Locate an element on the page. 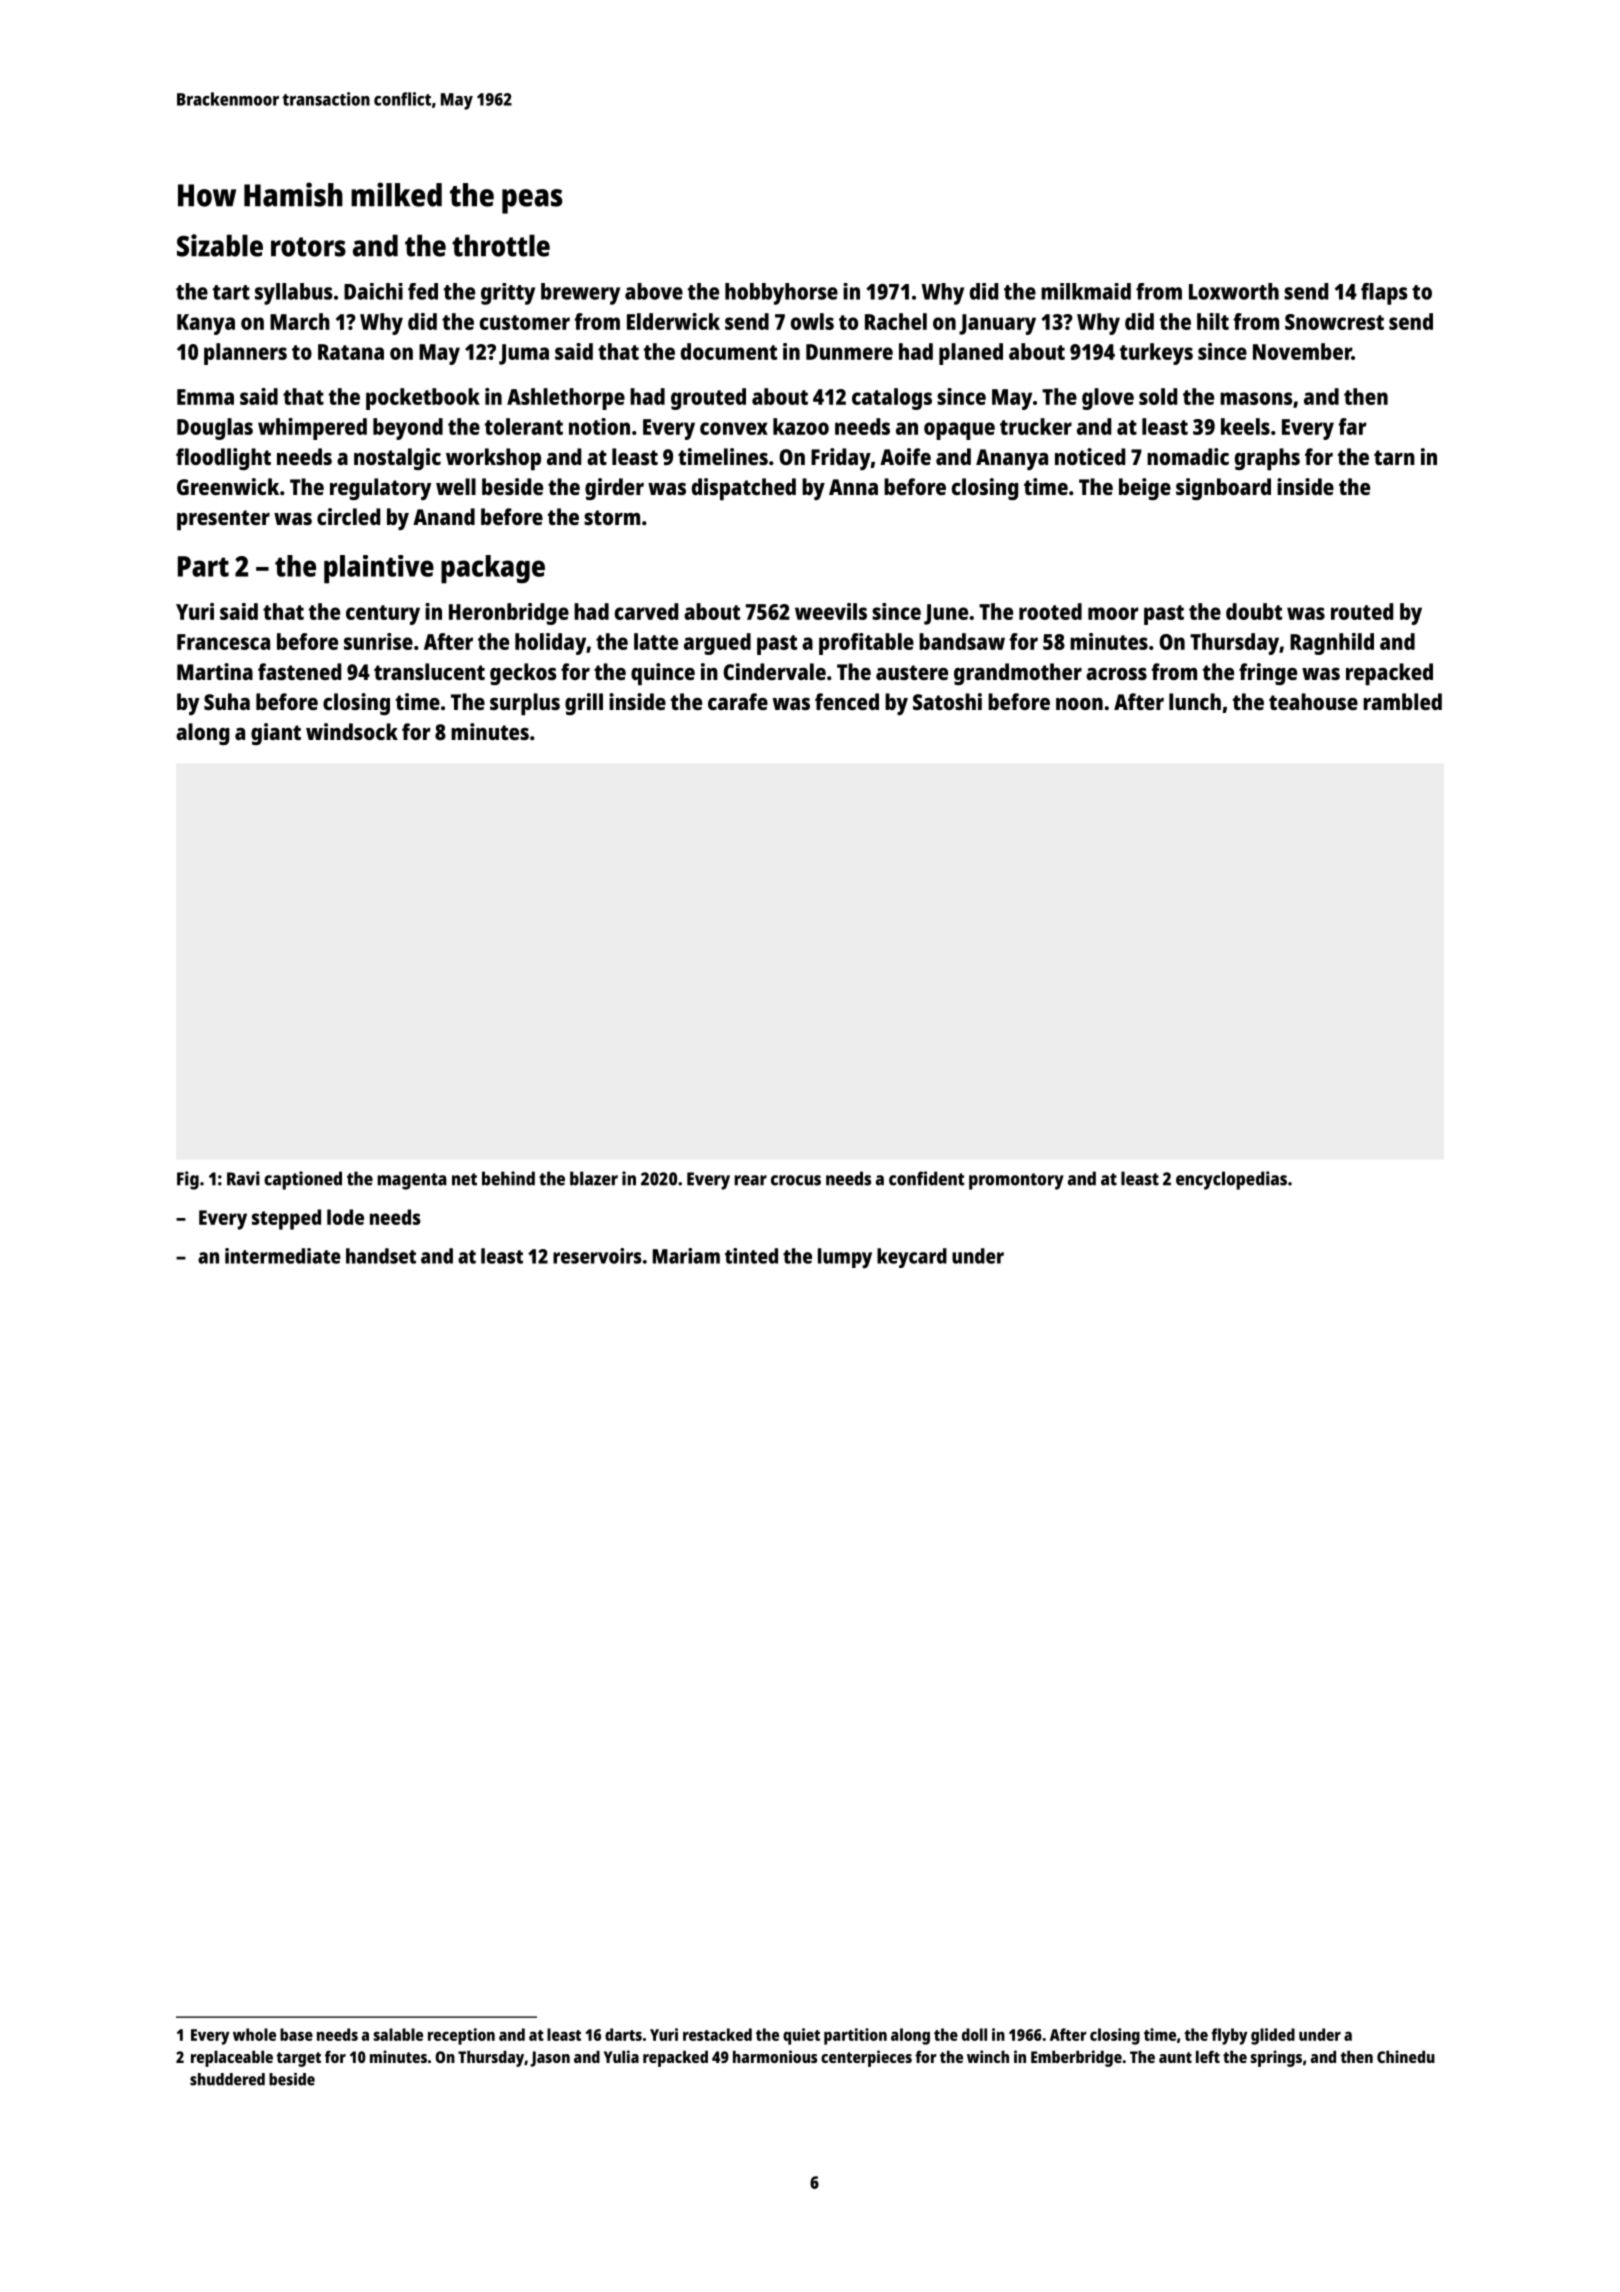 The height and width of the document is (2292, 1620). handset is located at coordinates (381, 1256).
